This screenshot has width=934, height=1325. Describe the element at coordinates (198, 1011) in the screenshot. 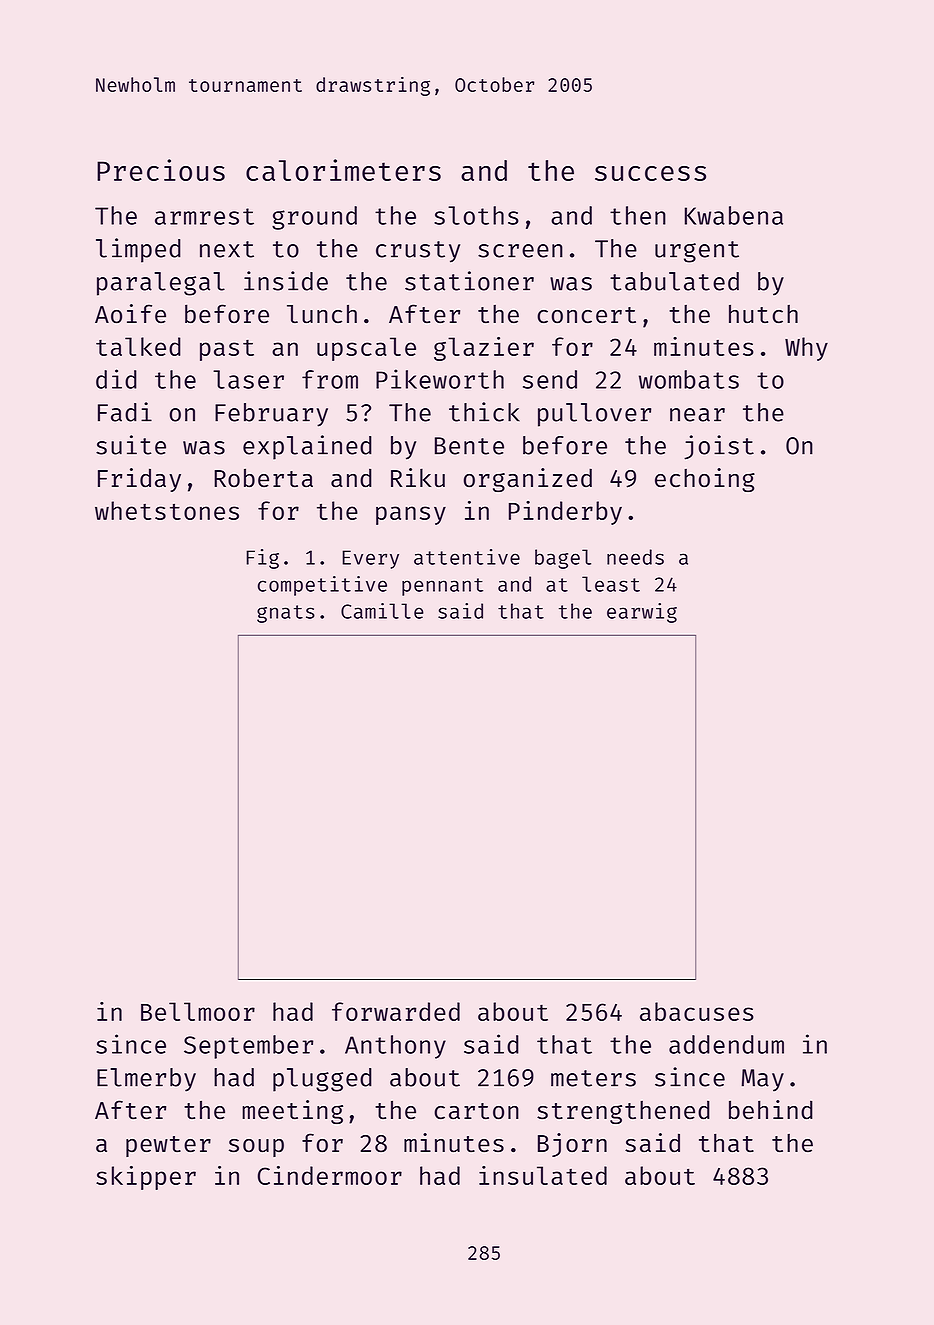

I see `Bellmoor` at that location.
